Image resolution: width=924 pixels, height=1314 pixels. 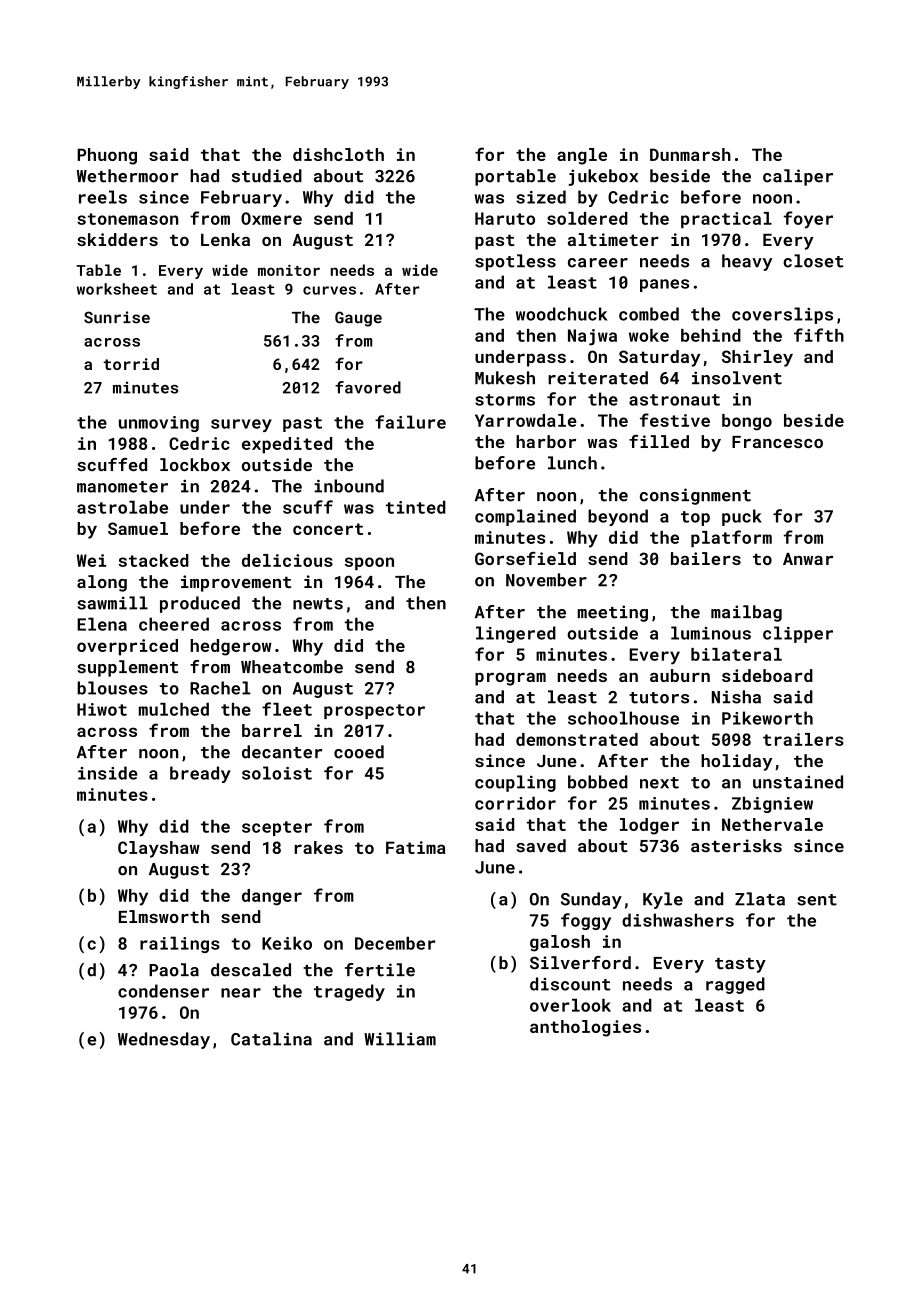 I want to click on tinted, so click(x=416, y=507).
